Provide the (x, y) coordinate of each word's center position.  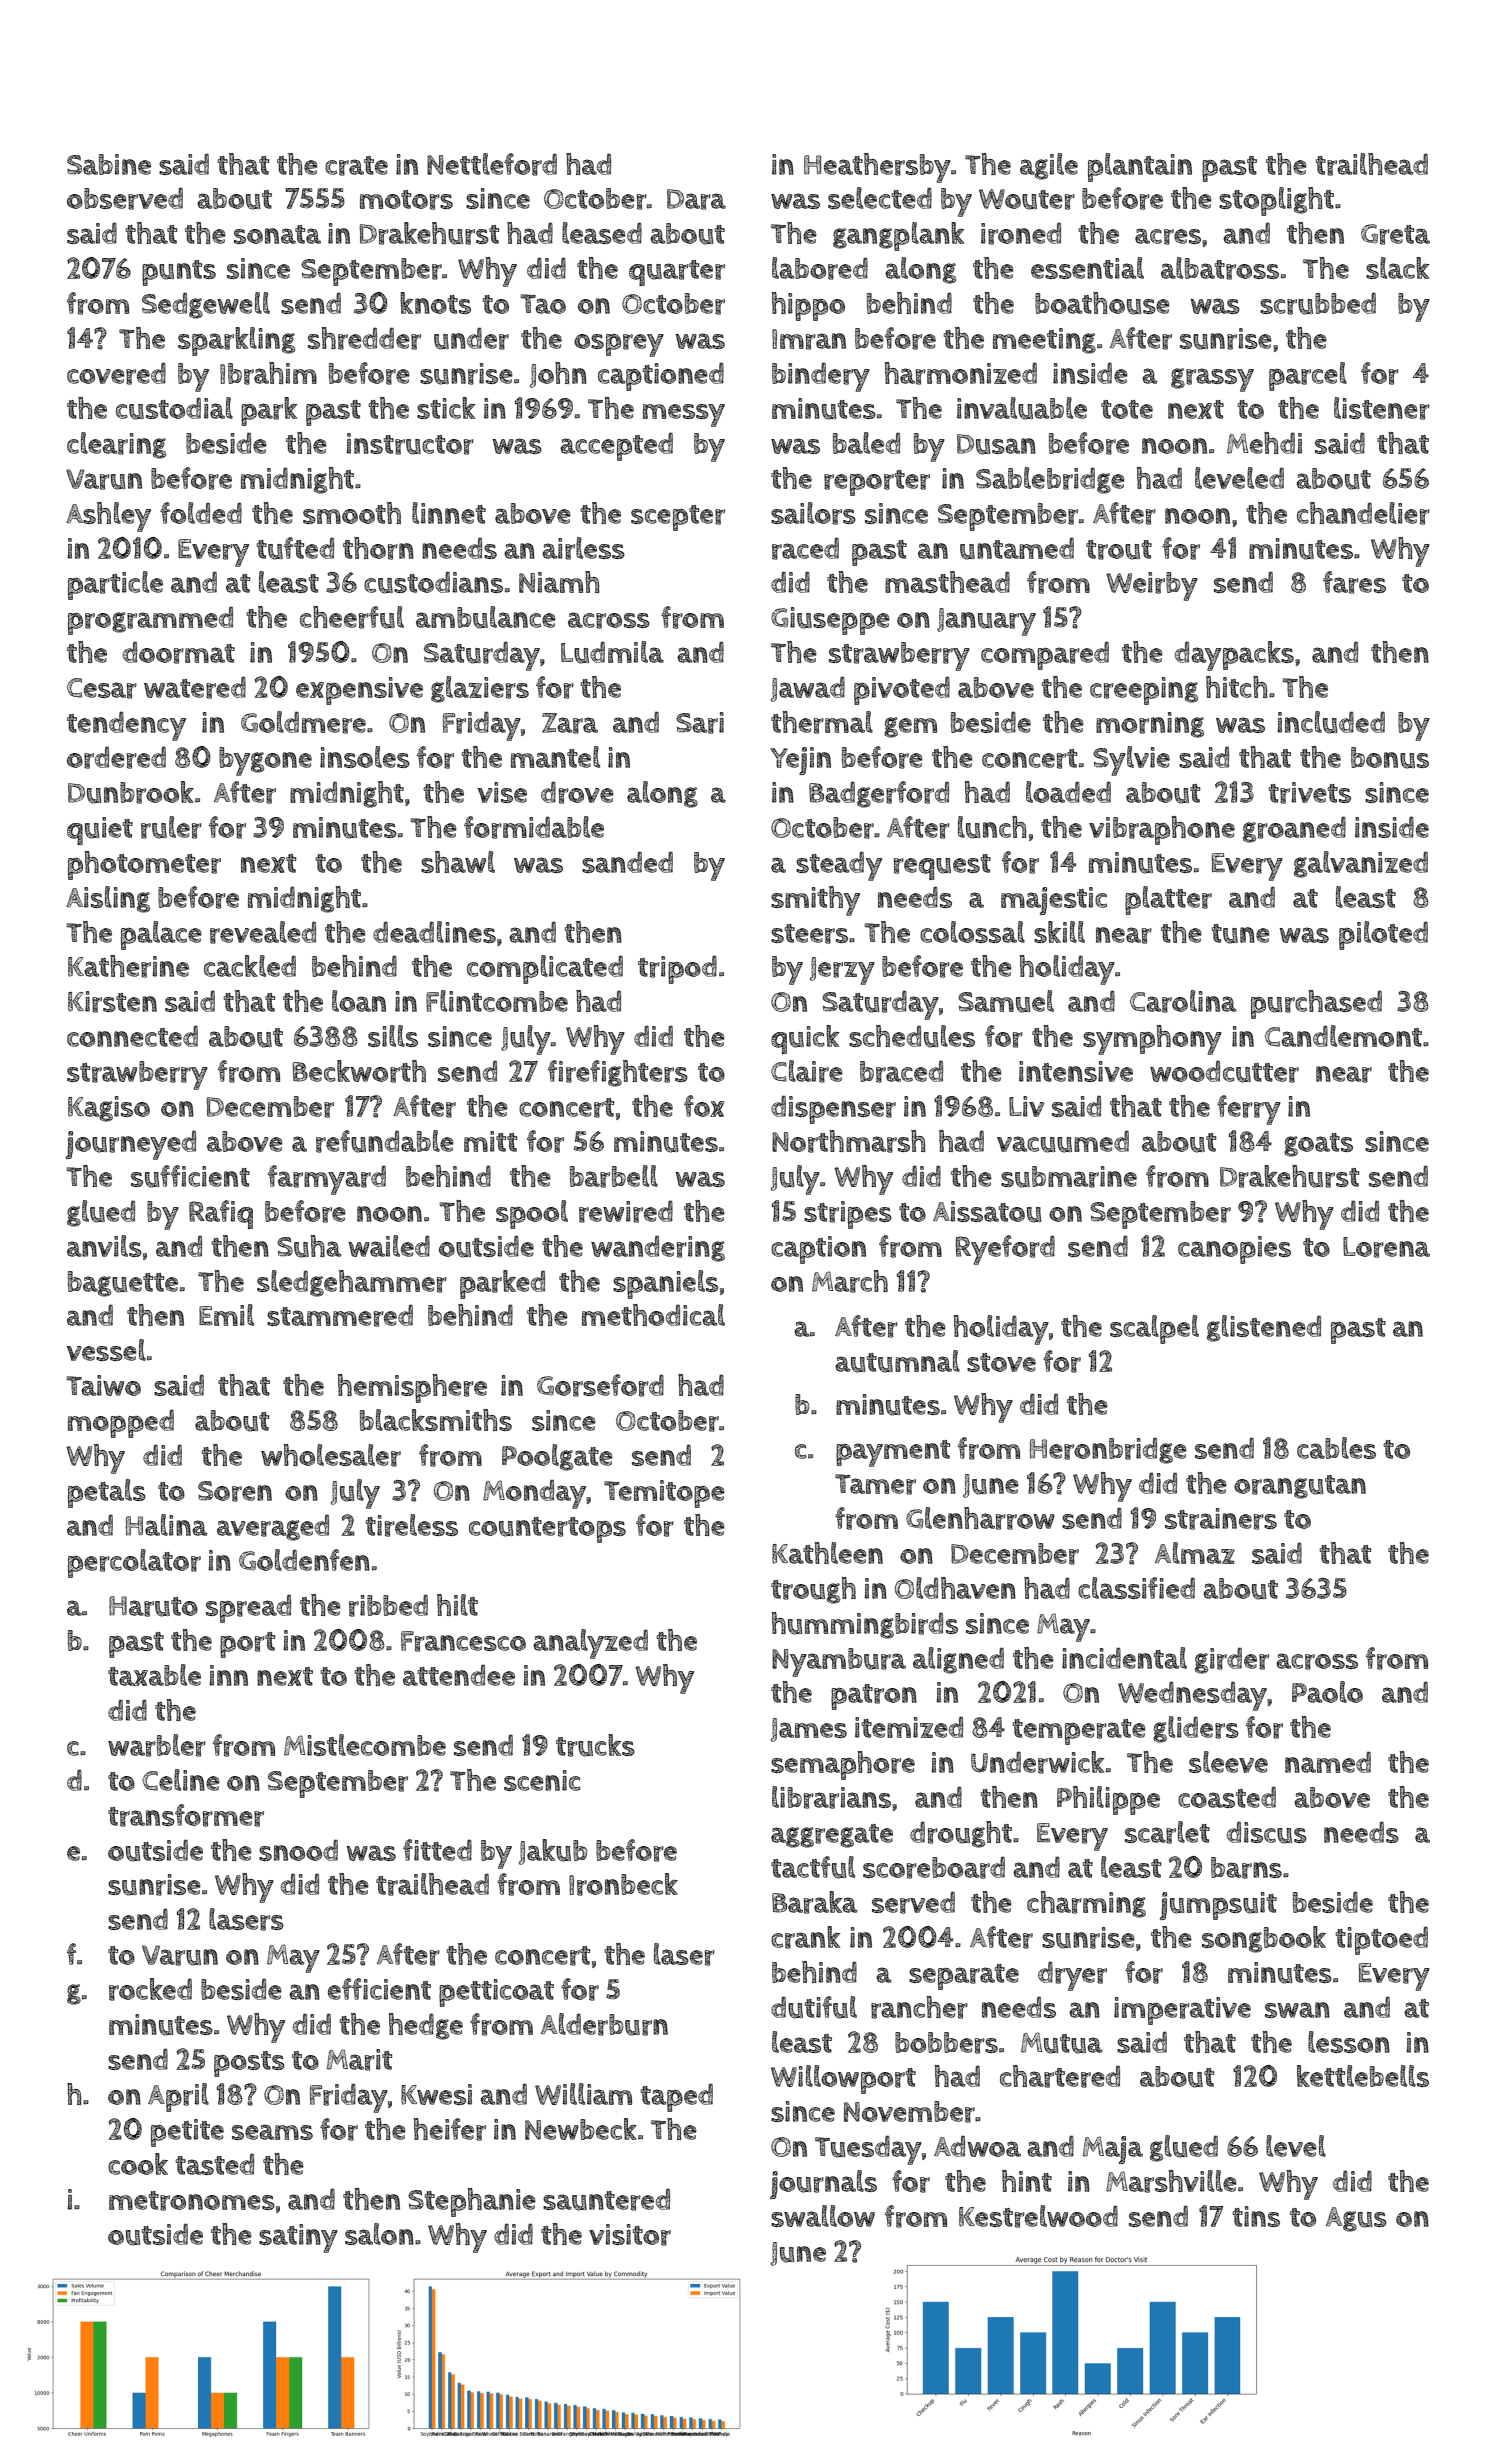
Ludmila (612, 652)
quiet (100, 831)
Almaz (1195, 1553)
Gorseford (600, 1385)
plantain (1140, 167)
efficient (379, 1989)
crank (806, 1937)
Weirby (1152, 586)
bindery (821, 377)
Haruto (153, 1606)
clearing (116, 445)
